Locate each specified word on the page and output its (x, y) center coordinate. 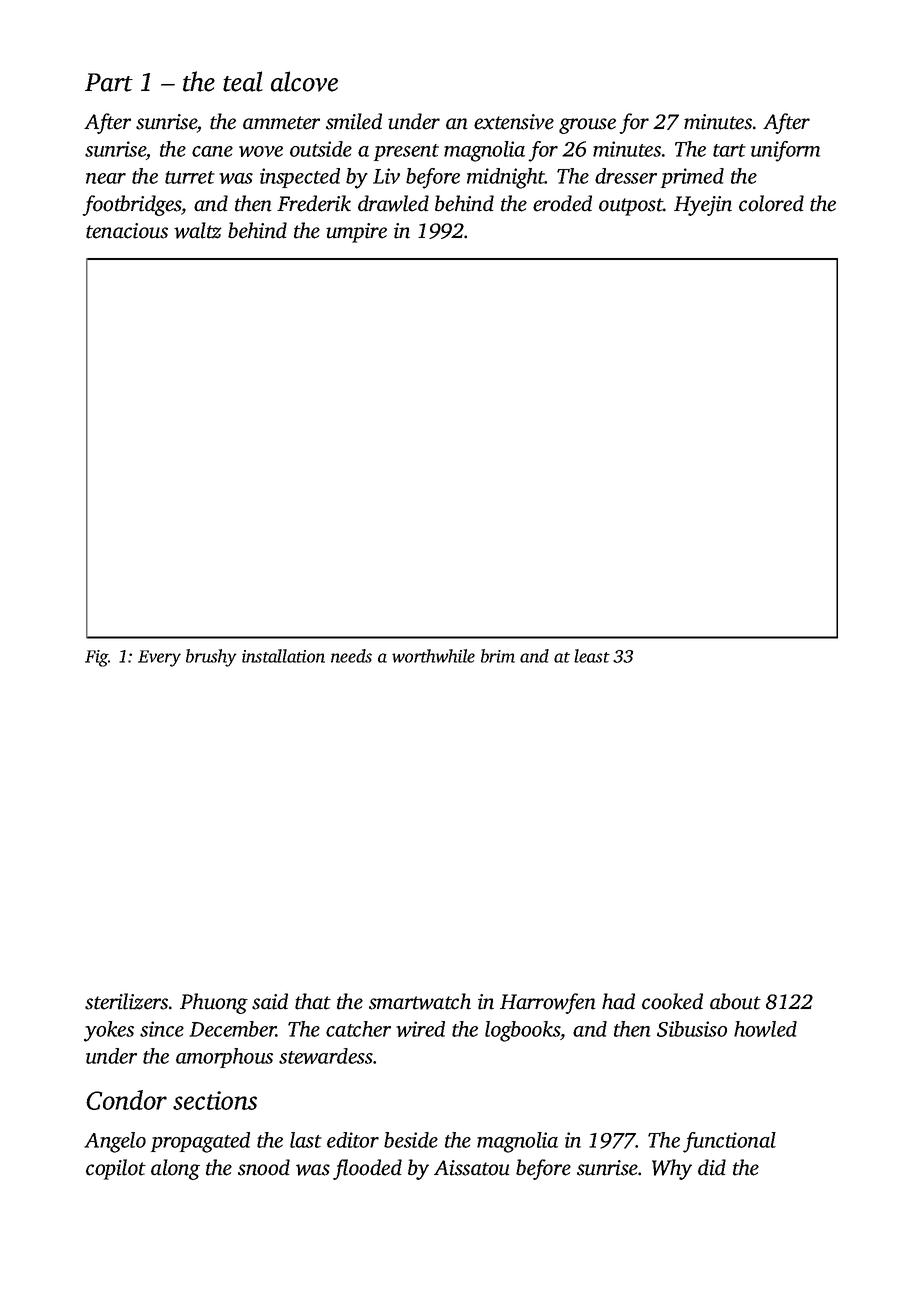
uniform (785, 151)
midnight (506, 178)
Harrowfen (548, 1003)
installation (283, 656)
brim (498, 656)
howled (765, 1029)
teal (243, 81)
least (592, 656)
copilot (116, 1169)
